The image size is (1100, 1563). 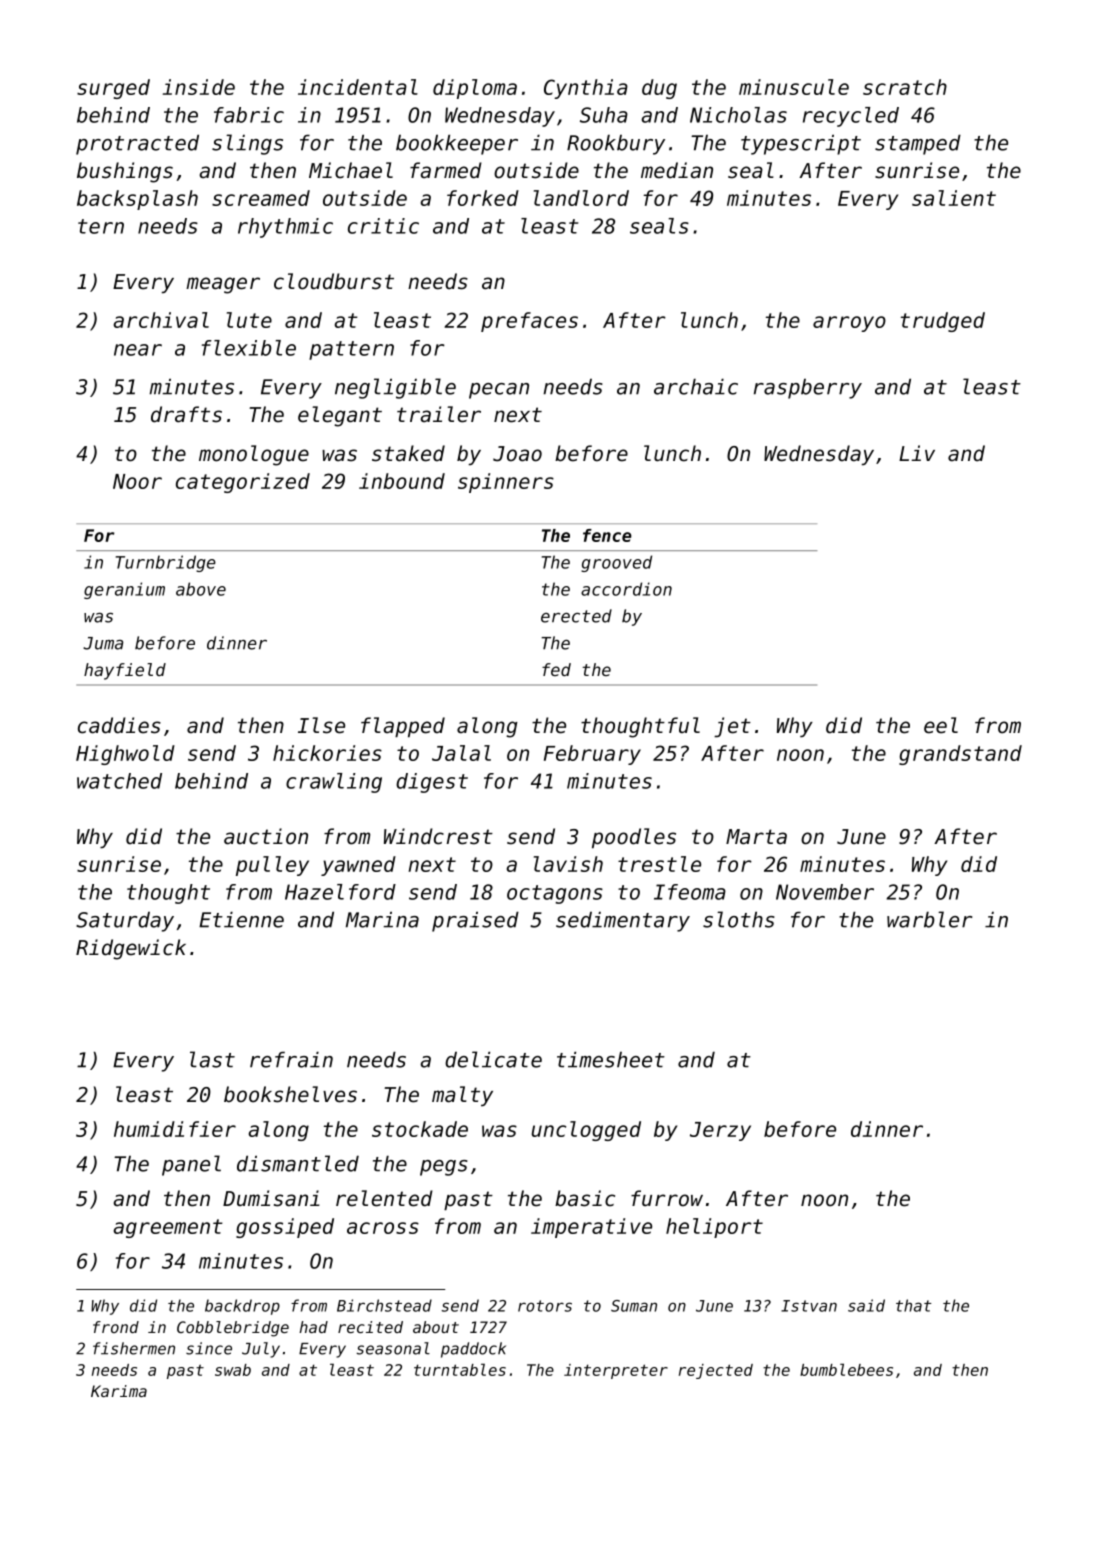 What do you see at coordinates (113, 89) in the image?
I see `surged` at bounding box center [113, 89].
